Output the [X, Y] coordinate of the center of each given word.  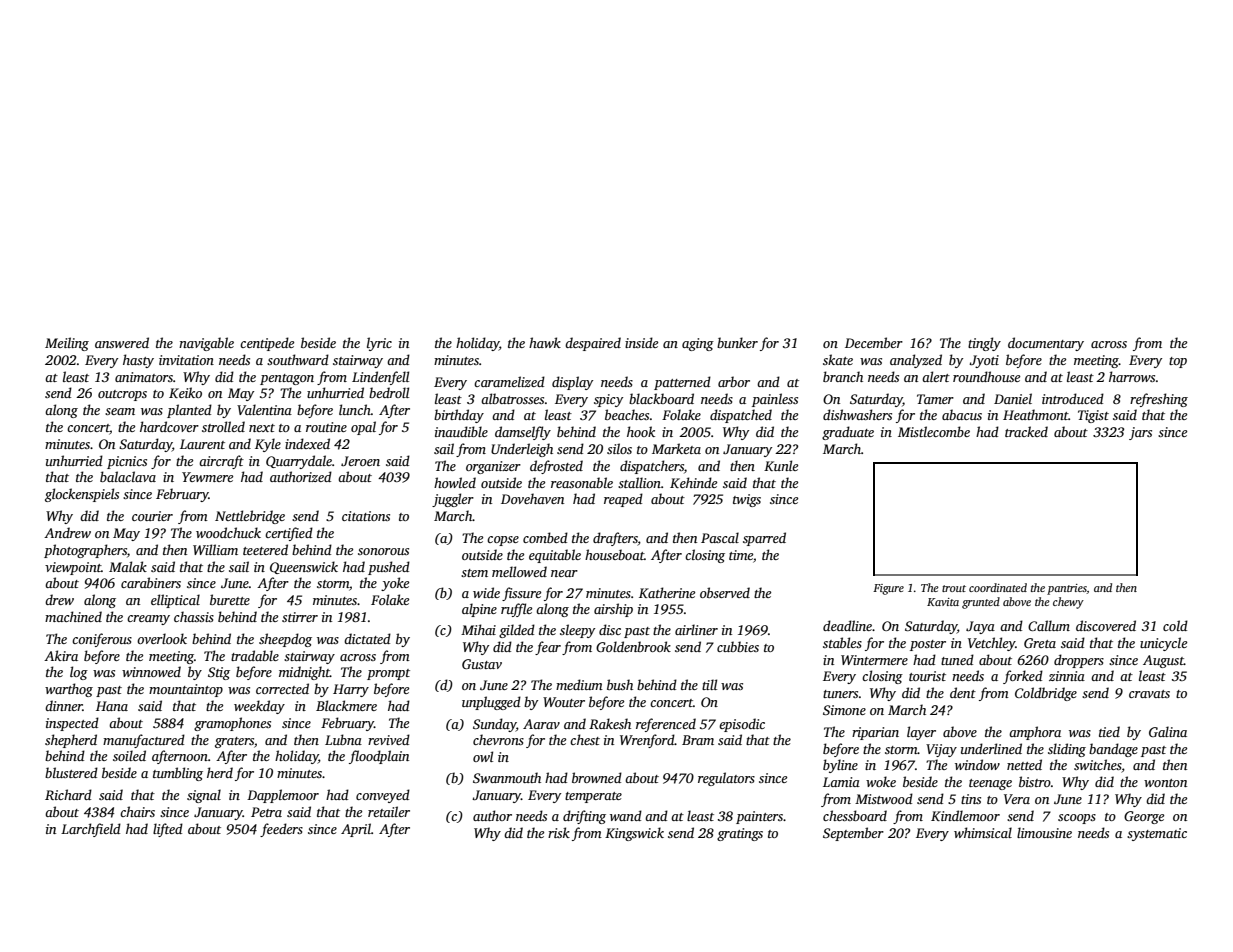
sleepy [577, 631]
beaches [627, 414]
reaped [623, 500]
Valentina [264, 409]
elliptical [175, 601]
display [572, 383]
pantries [1067, 589]
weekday [259, 707]
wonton [1165, 783]
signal [204, 796]
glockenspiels [82, 495]
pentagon [287, 379]
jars [1140, 433]
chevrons [498, 739]
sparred [764, 539]
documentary [1046, 344]
